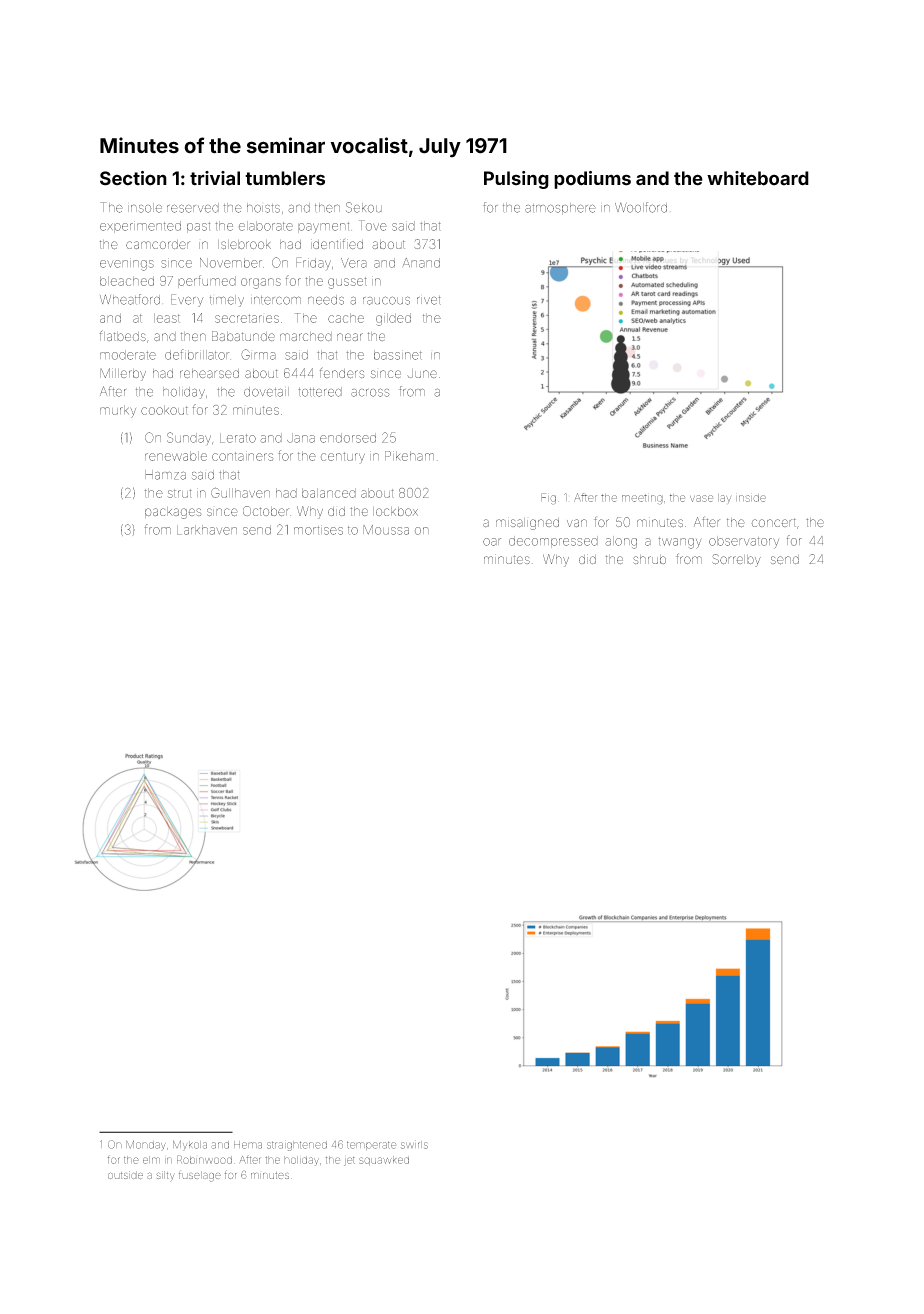 The width and height of the page is (924, 1314). I want to click on along, so click(621, 542).
